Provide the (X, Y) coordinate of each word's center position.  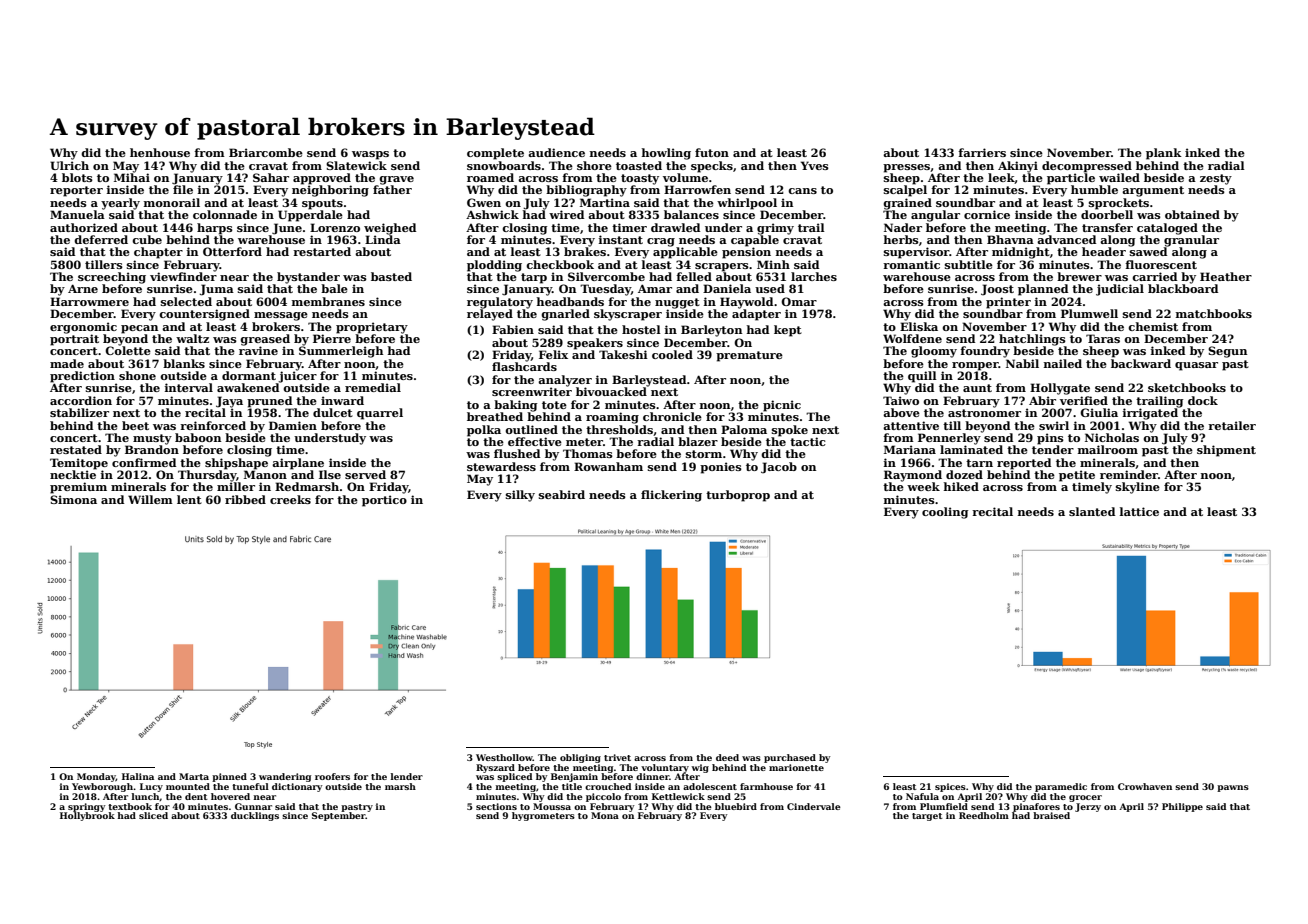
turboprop (738, 496)
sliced (153, 815)
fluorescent (1161, 264)
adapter (756, 315)
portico (384, 501)
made (67, 363)
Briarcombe (266, 152)
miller (236, 486)
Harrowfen (697, 189)
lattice (1139, 511)
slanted (1092, 511)
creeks (290, 499)
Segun (1227, 352)
